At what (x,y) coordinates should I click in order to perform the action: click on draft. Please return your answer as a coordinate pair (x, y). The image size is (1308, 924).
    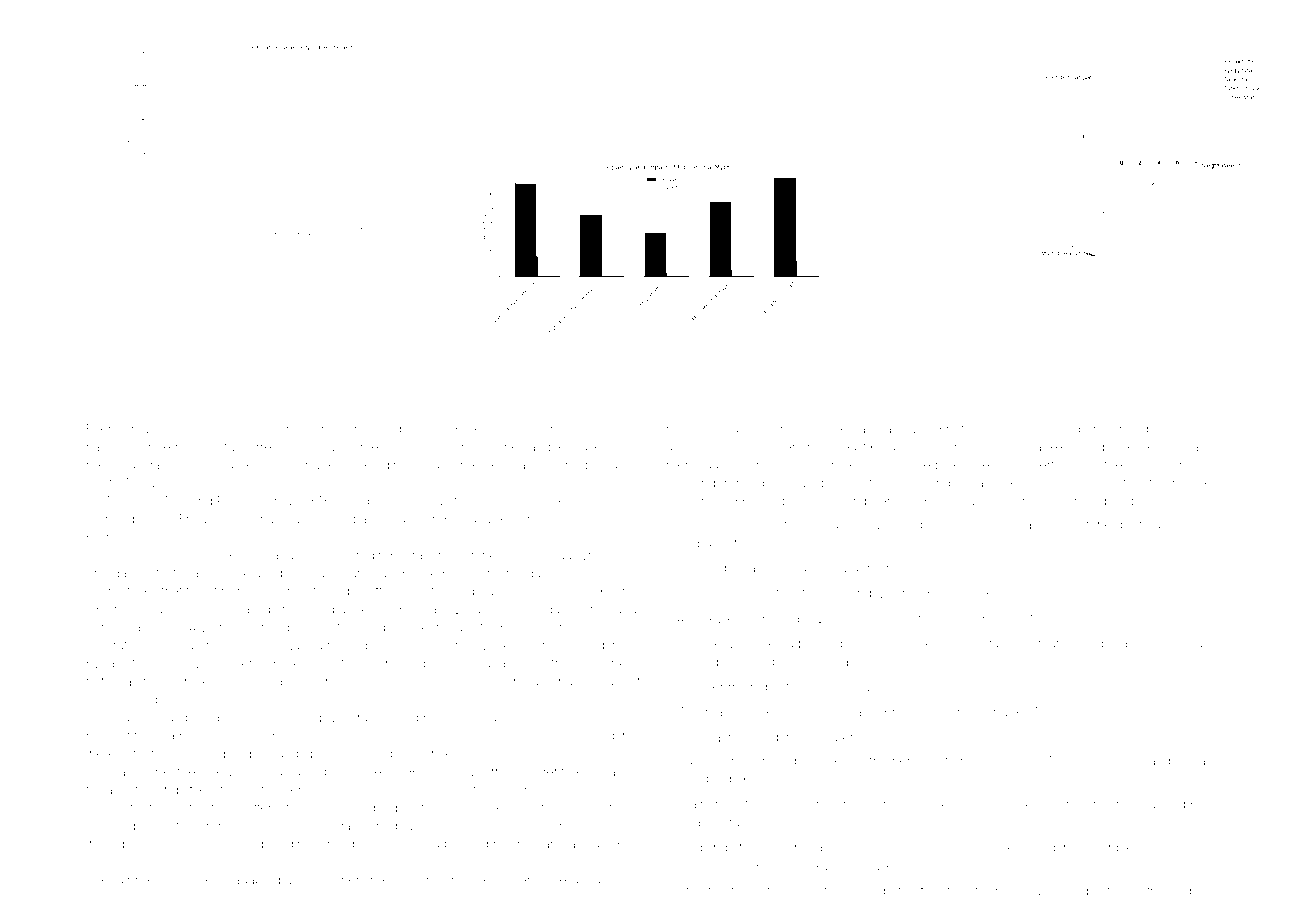
    Looking at the image, I should click on (1161, 500).
